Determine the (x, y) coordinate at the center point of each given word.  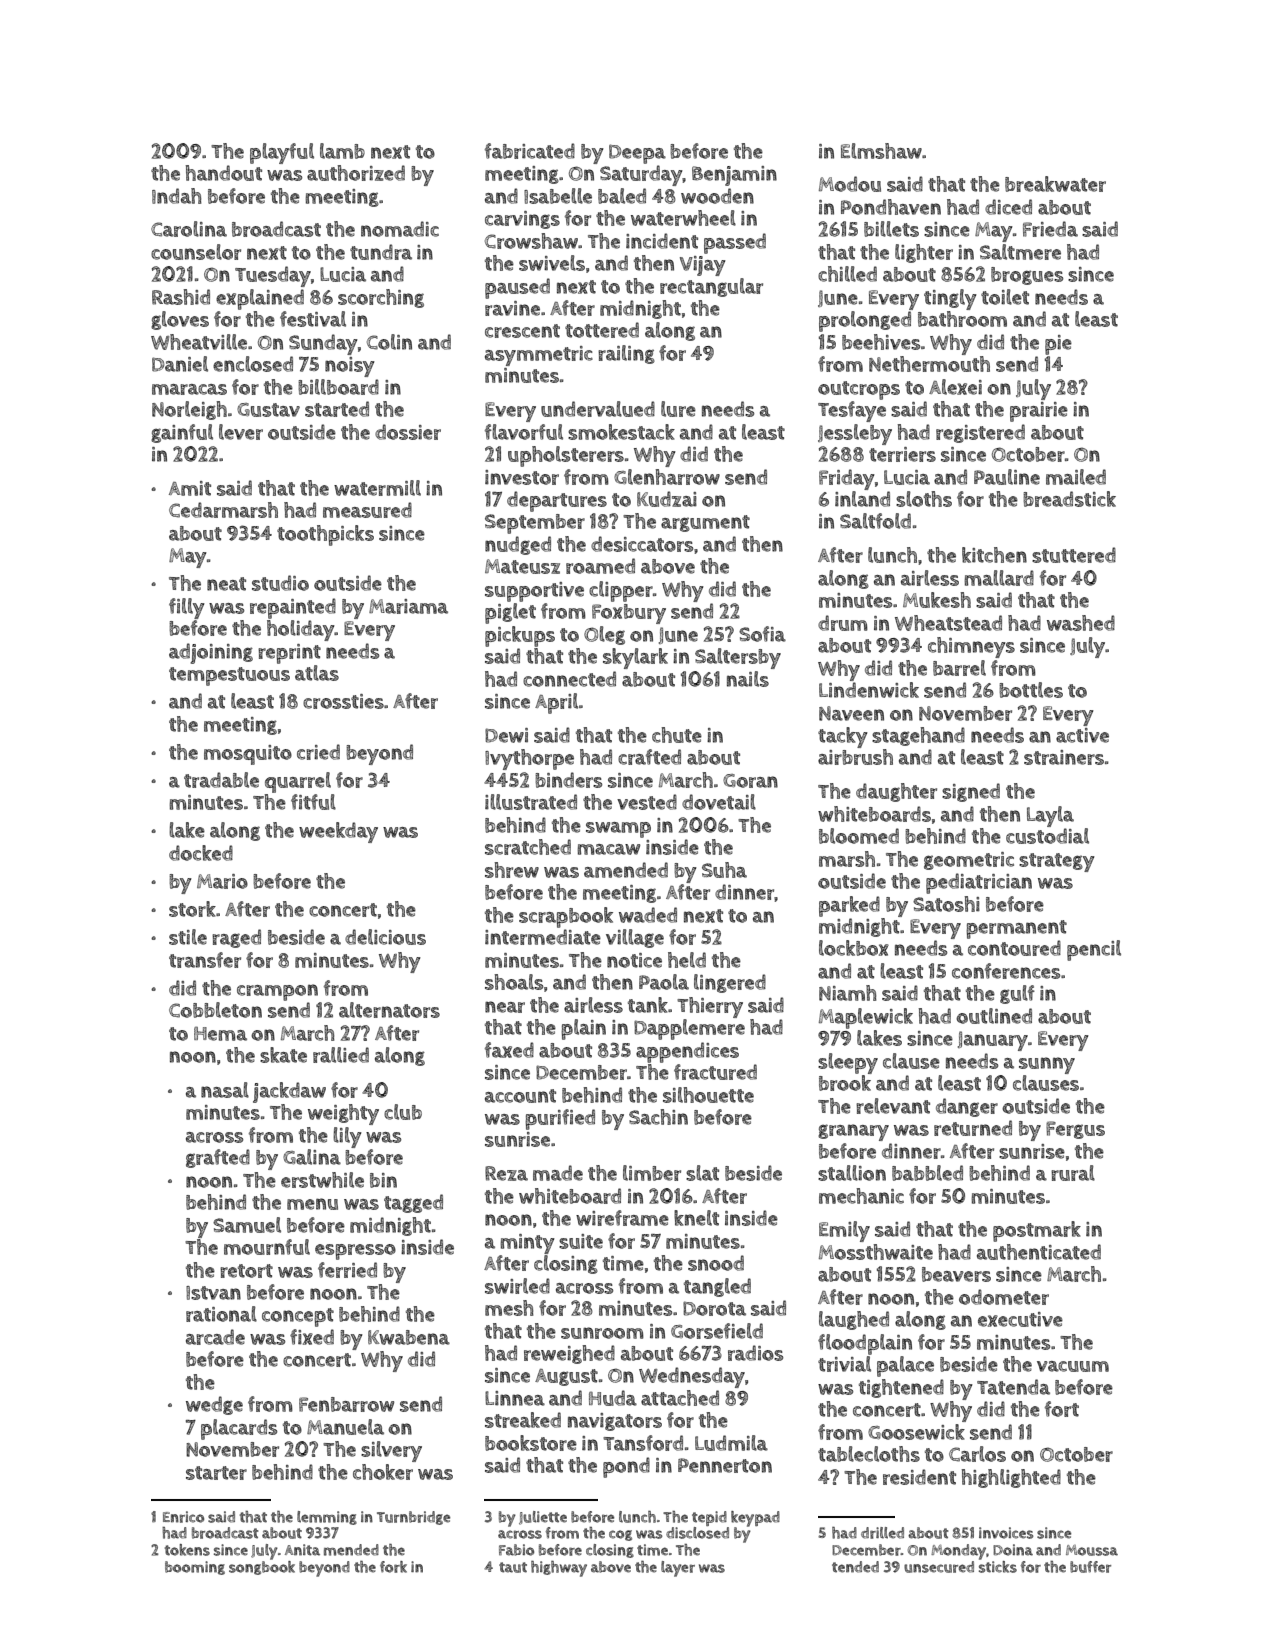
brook (845, 1083)
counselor (196, 252)
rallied (341, 1055)
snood (716, 1263)
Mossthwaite (876, 1252)
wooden (717, 196)
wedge (214, 1405)
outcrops (859, 390)
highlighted (1011, 1478)
